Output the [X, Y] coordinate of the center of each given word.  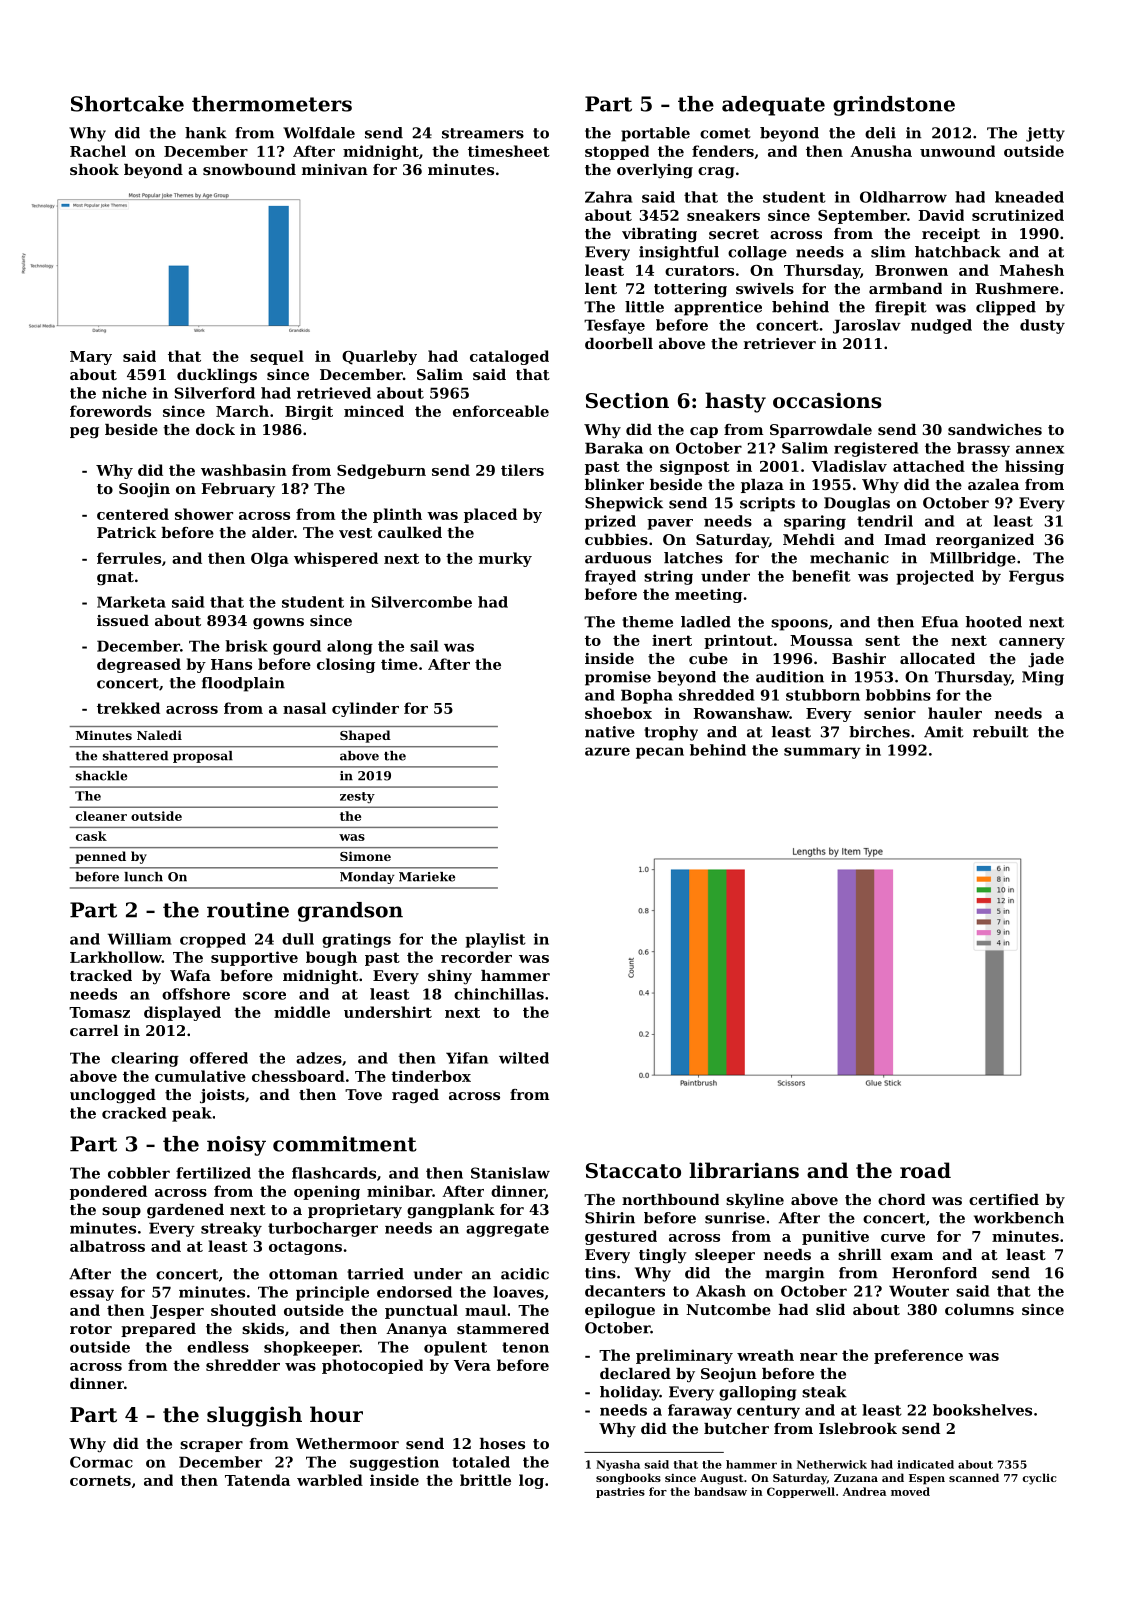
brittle [485, 1480]
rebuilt [1001, 732]
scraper [211, 1446]
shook [94, 169]
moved [910, 1491]
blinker [614, 484]
